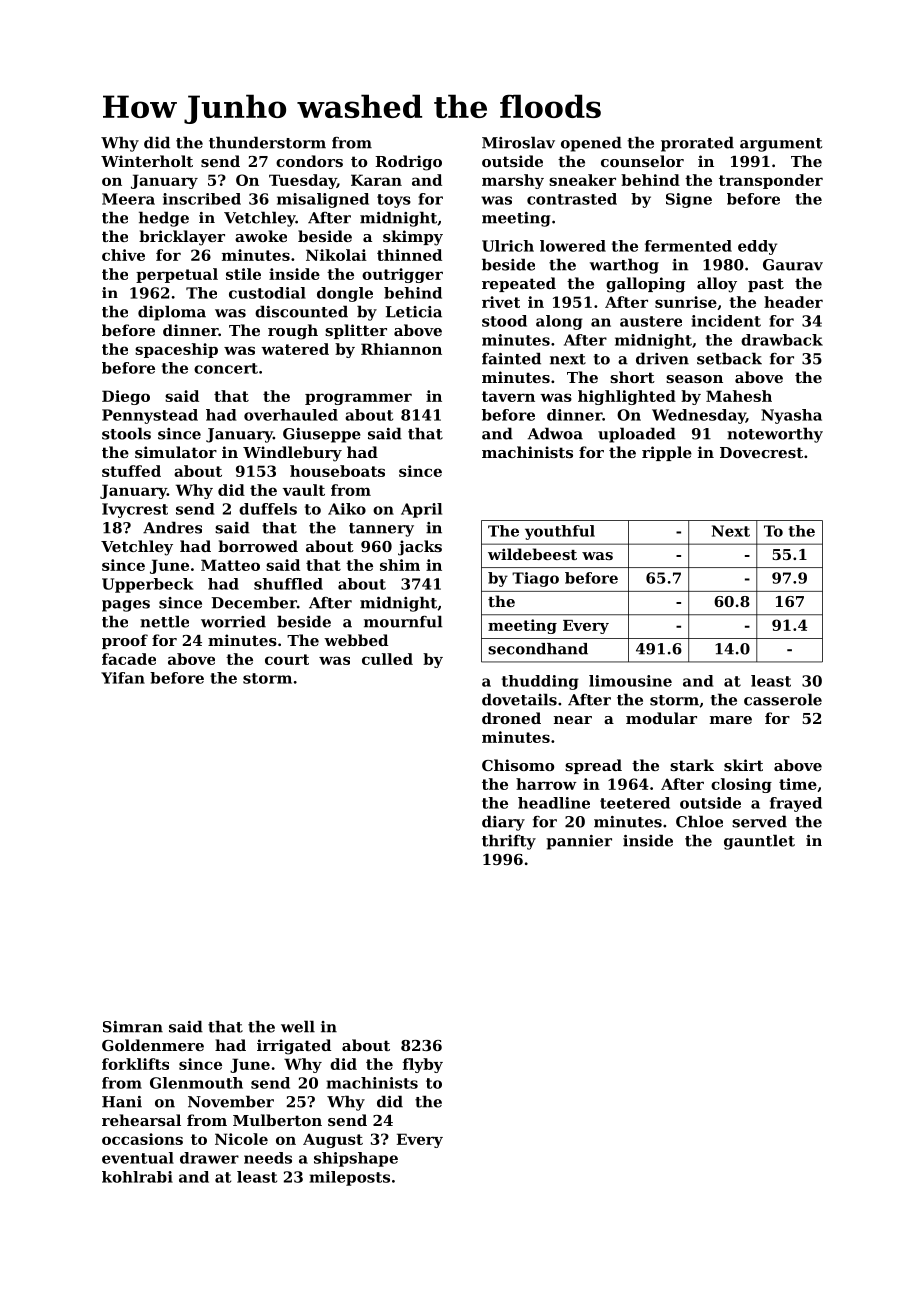 This screenshot has height=1308, width=924. I want to click on Winterholt, so click(147, 161).
